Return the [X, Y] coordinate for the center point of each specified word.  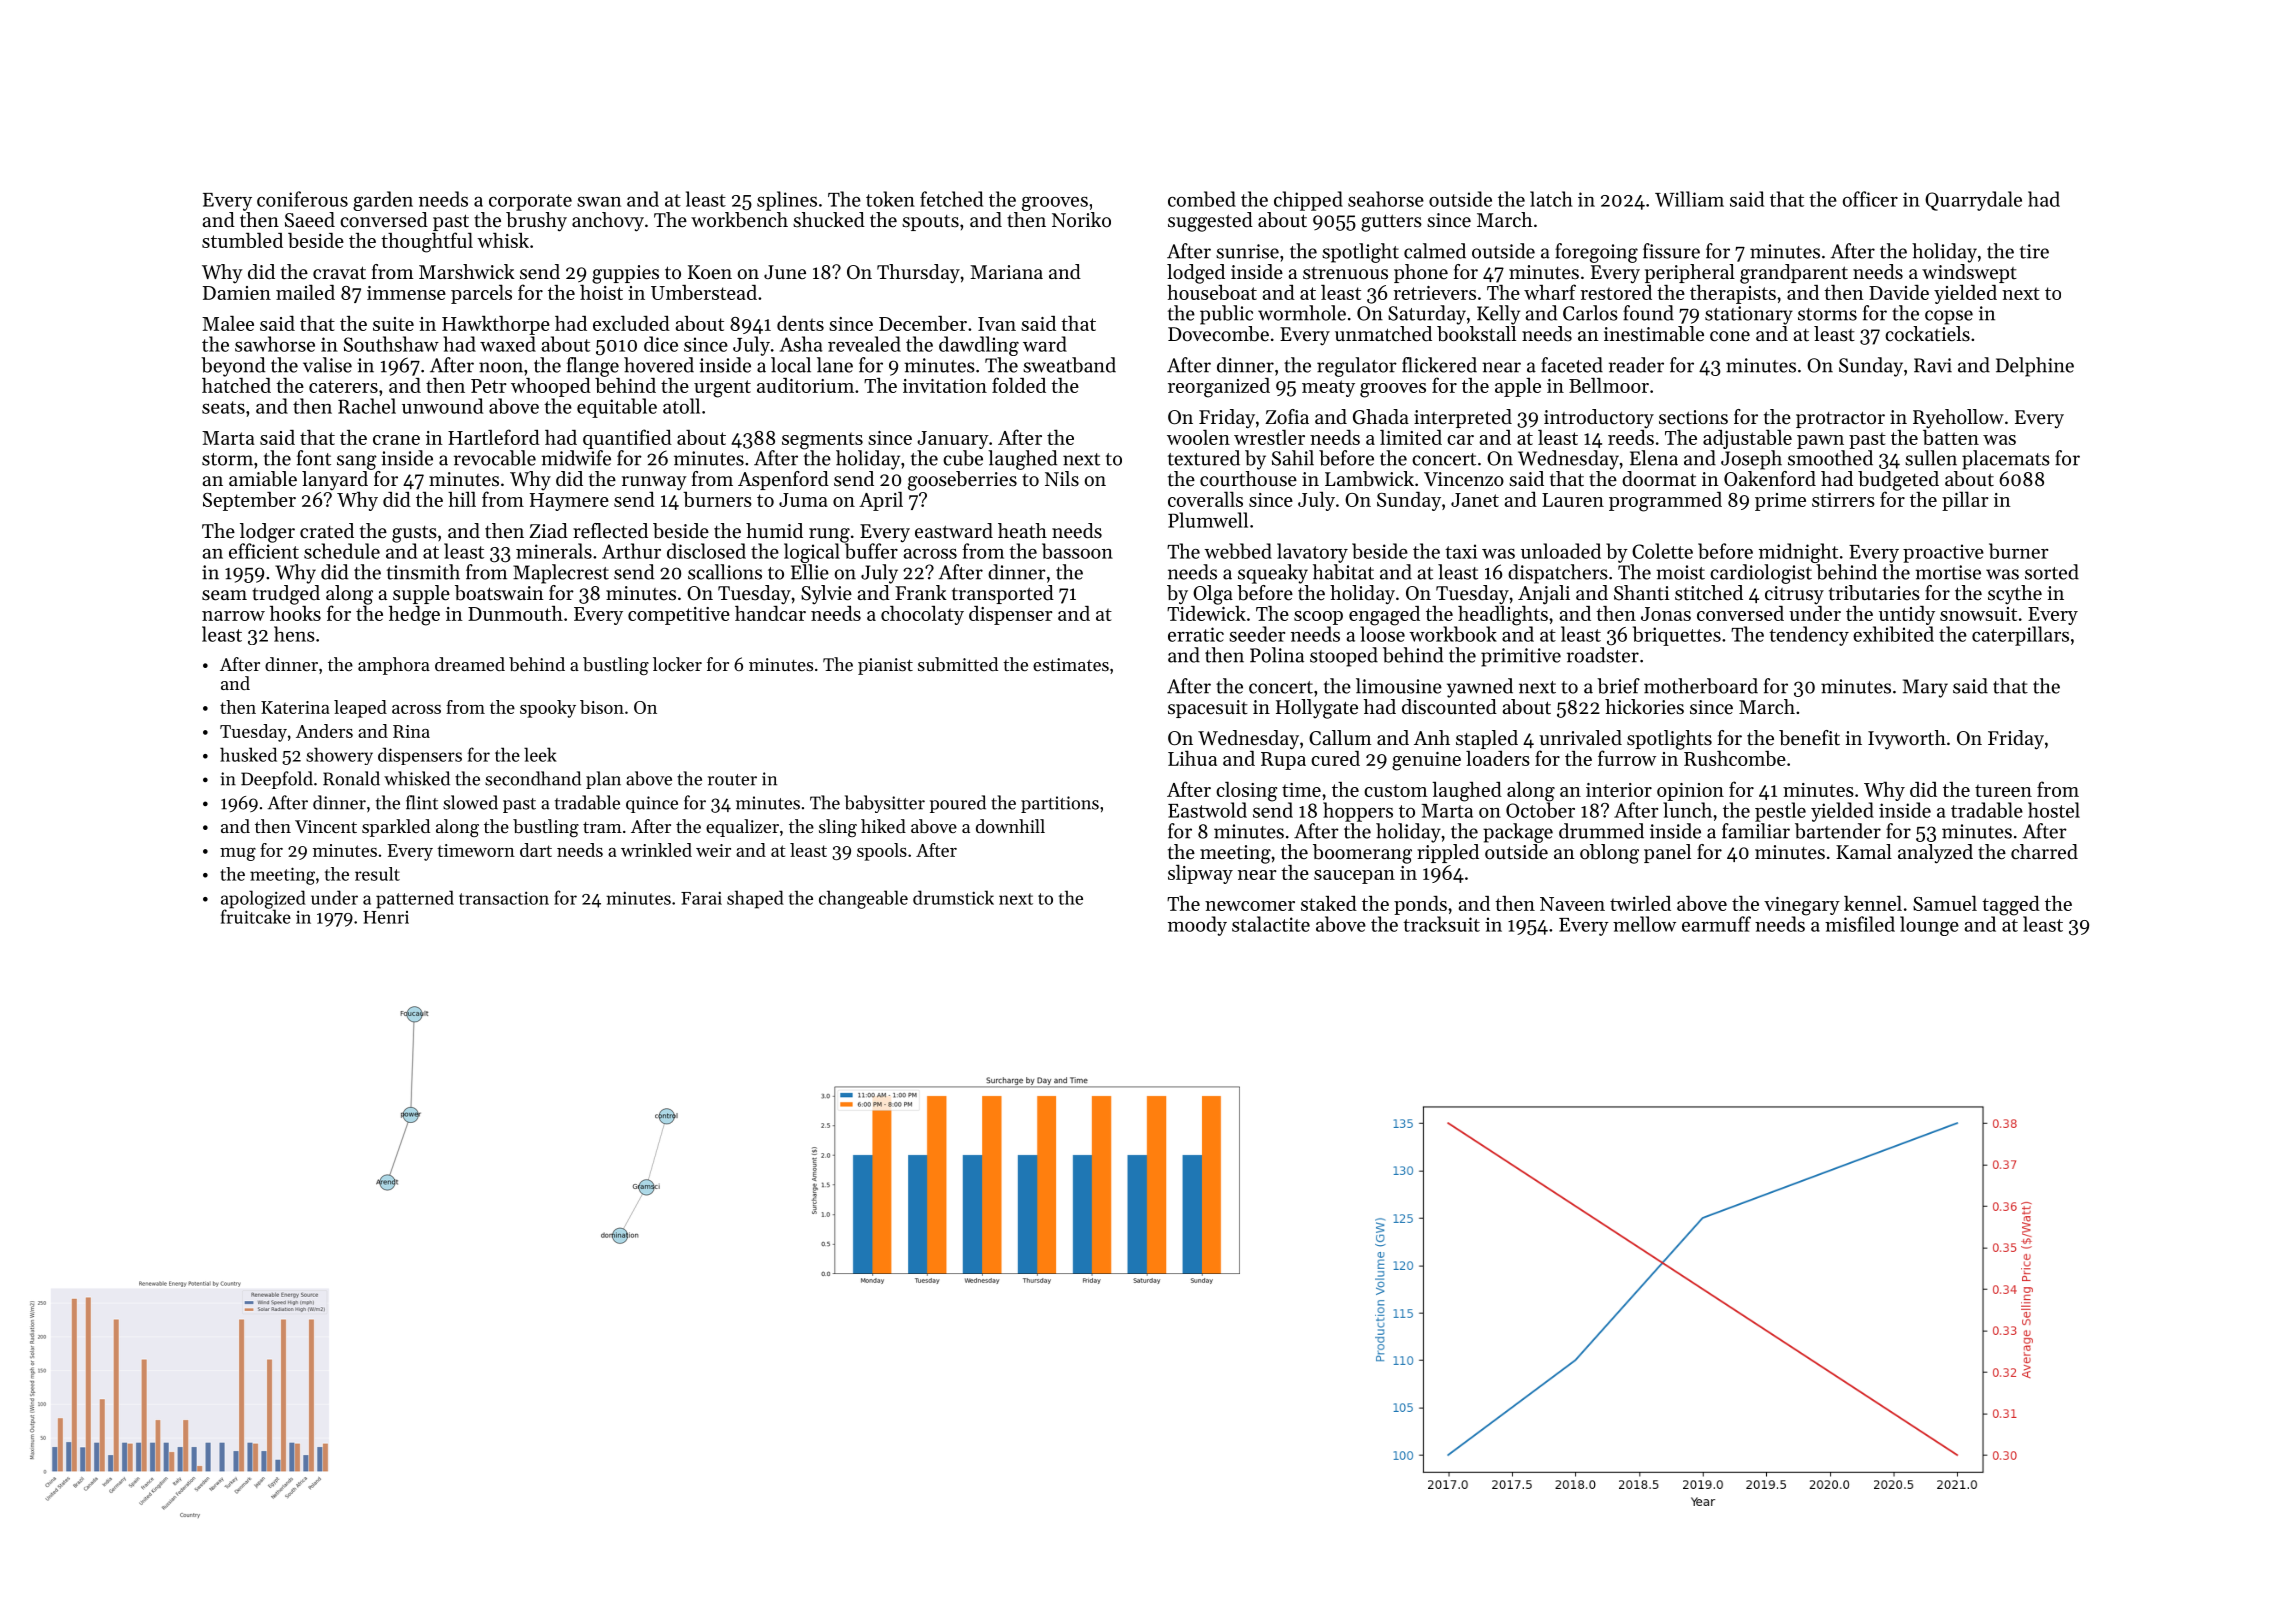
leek [540, 754]
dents [800, 323]
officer [1870, 199]
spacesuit [1208, 709]
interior [1619, 790]
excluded [631, 323]
